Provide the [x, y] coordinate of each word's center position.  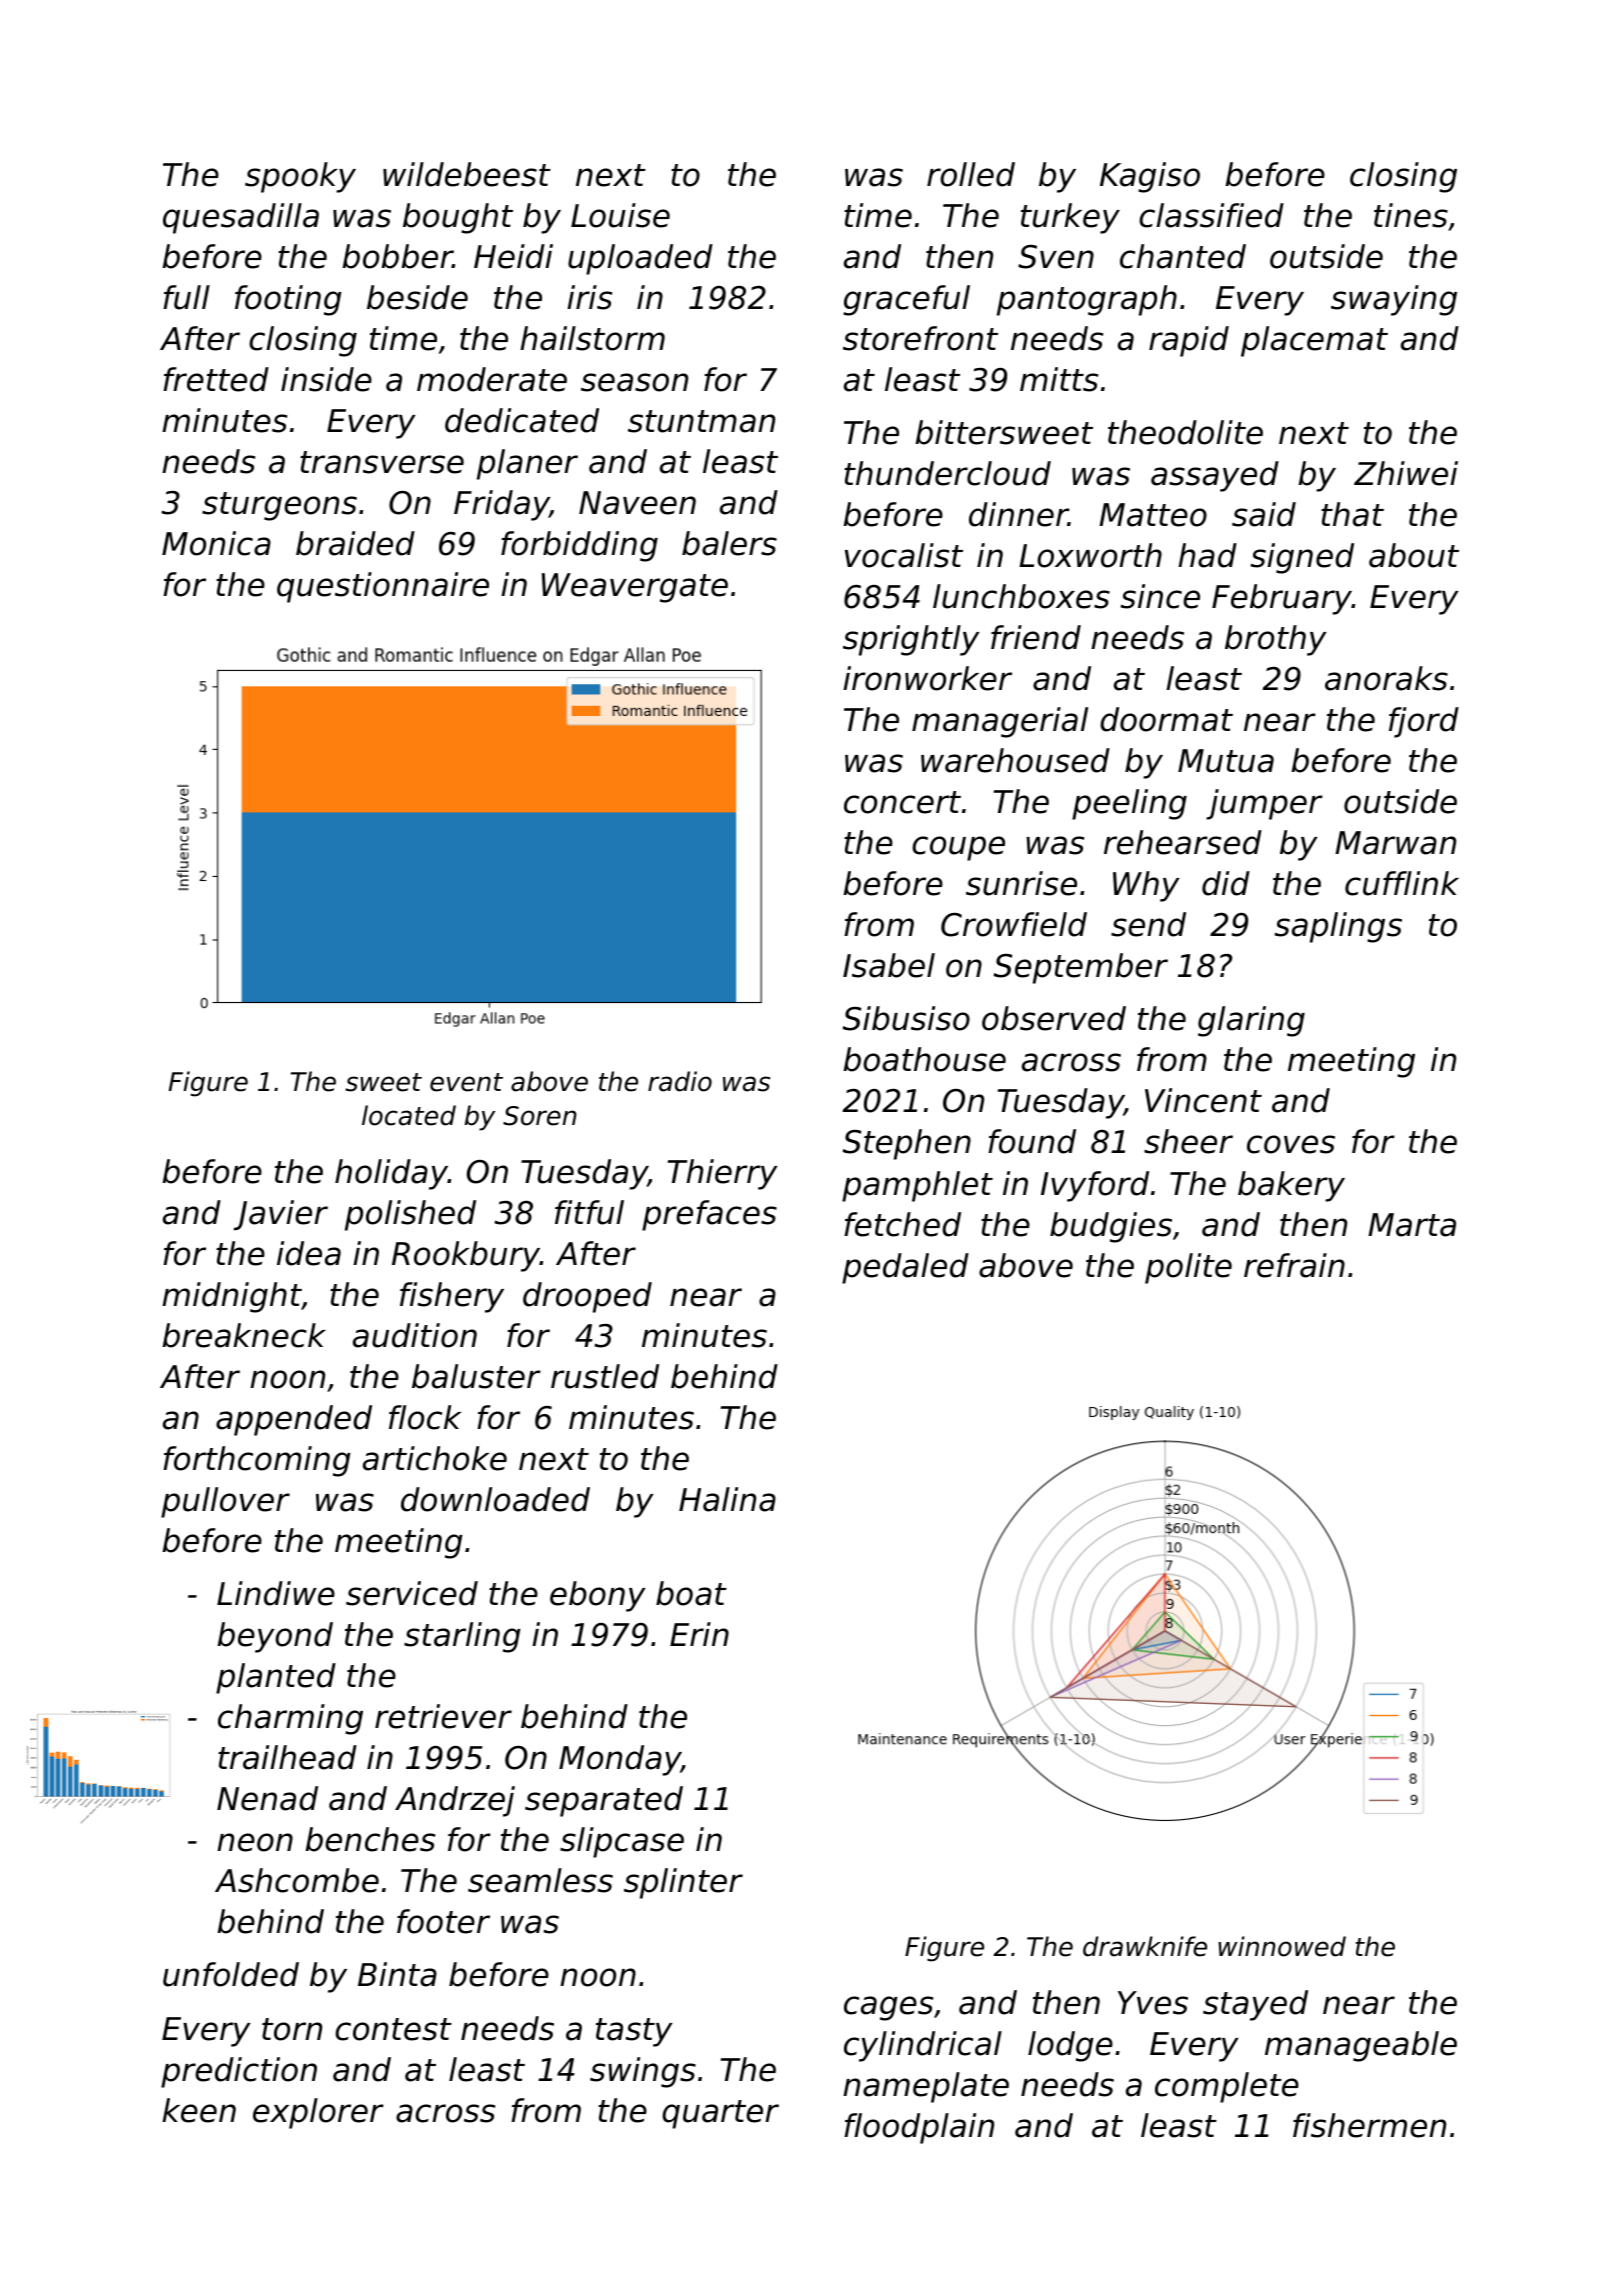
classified [1211, 215]
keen [199, 2110]
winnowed [1282, 1946]
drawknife [1145, 1946]
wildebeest [467, 174]
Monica [216, 543]
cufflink [1402, 883]
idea [309, 1253]
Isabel [889, 965]
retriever [443, 1716]
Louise [620, 215]
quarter [720, 2114]
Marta [1412, 1225]
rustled [605, 1376]
